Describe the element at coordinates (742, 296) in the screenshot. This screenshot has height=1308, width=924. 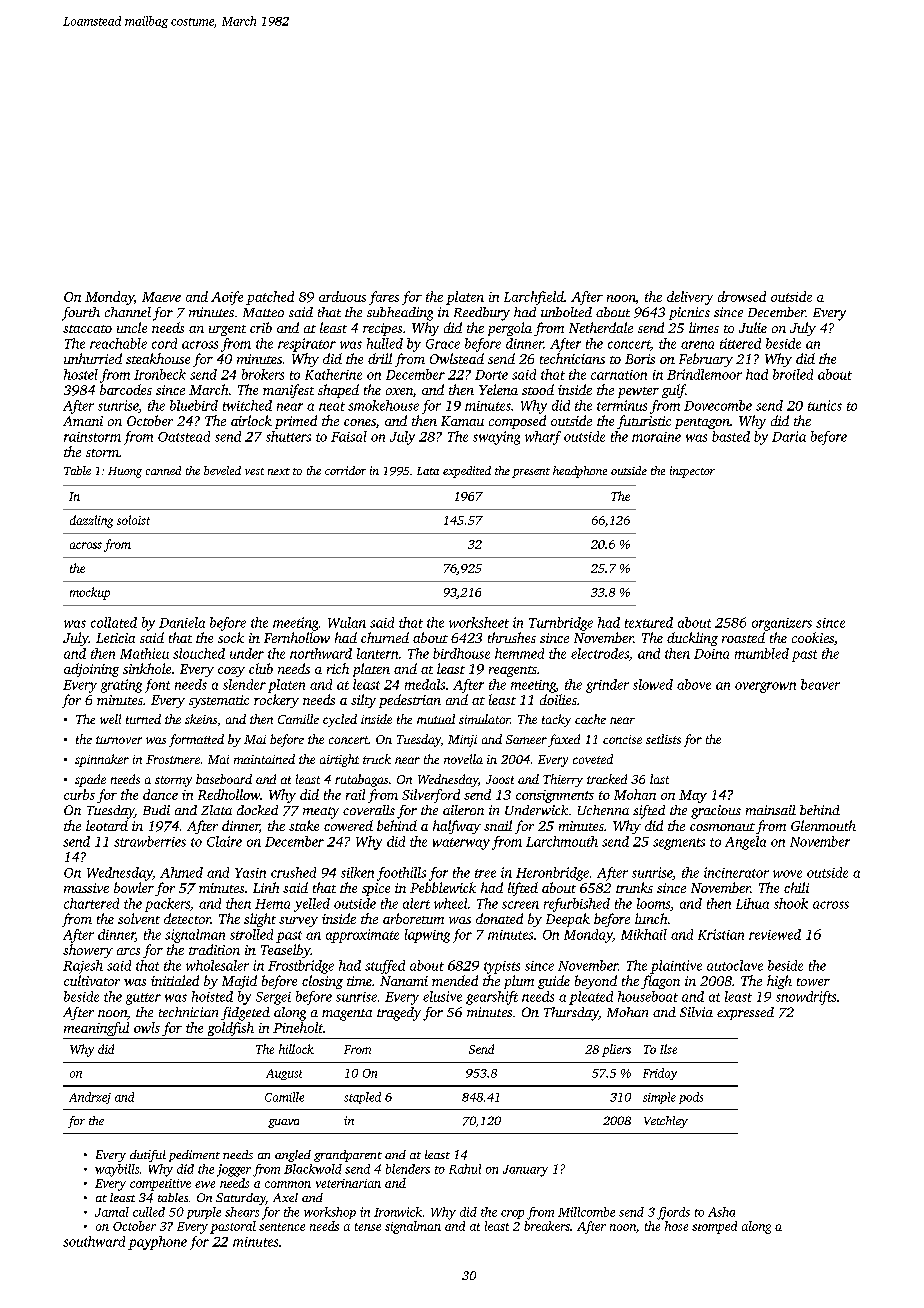
I see `drowsed` at that location.
